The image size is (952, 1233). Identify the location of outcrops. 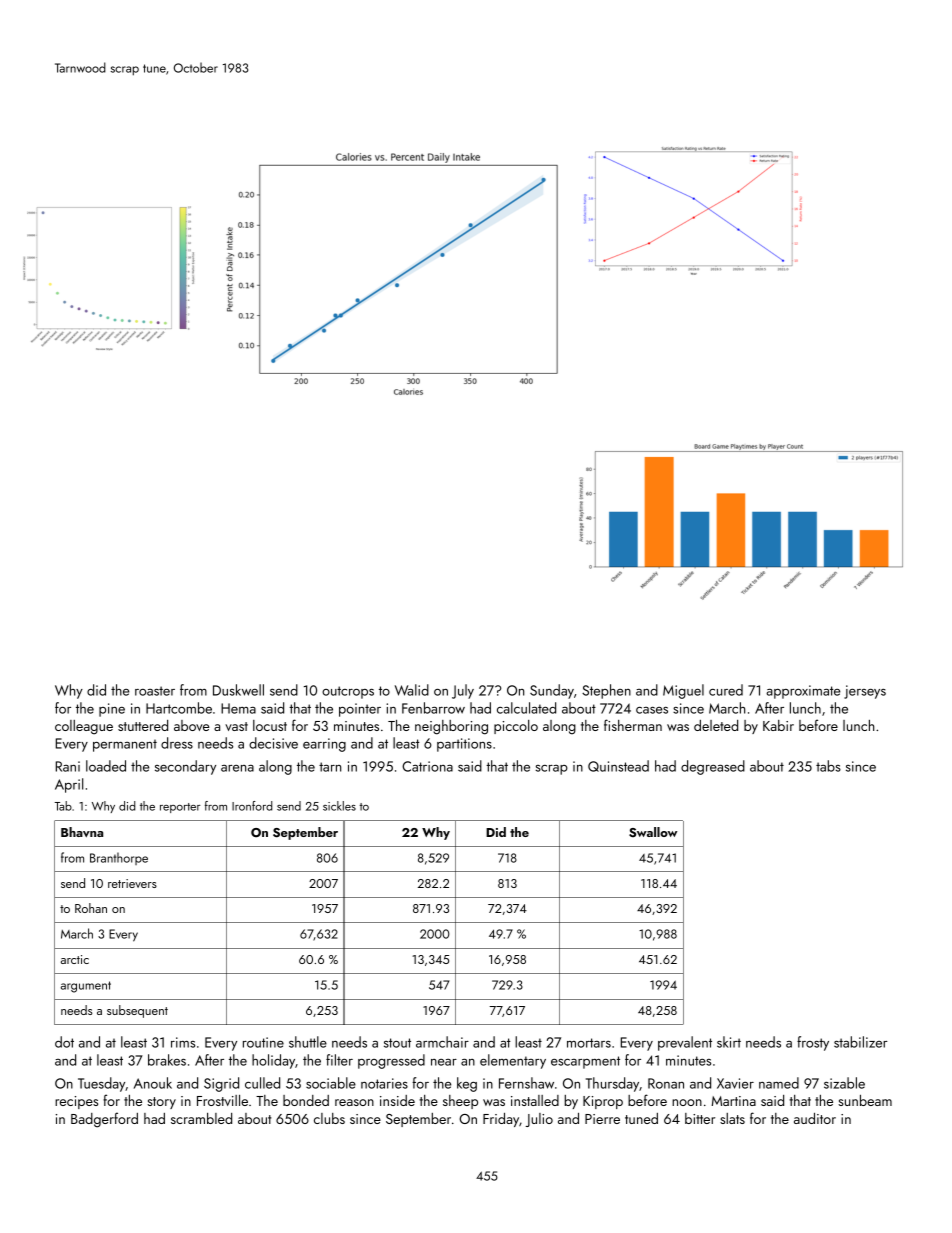
(348, 692).
